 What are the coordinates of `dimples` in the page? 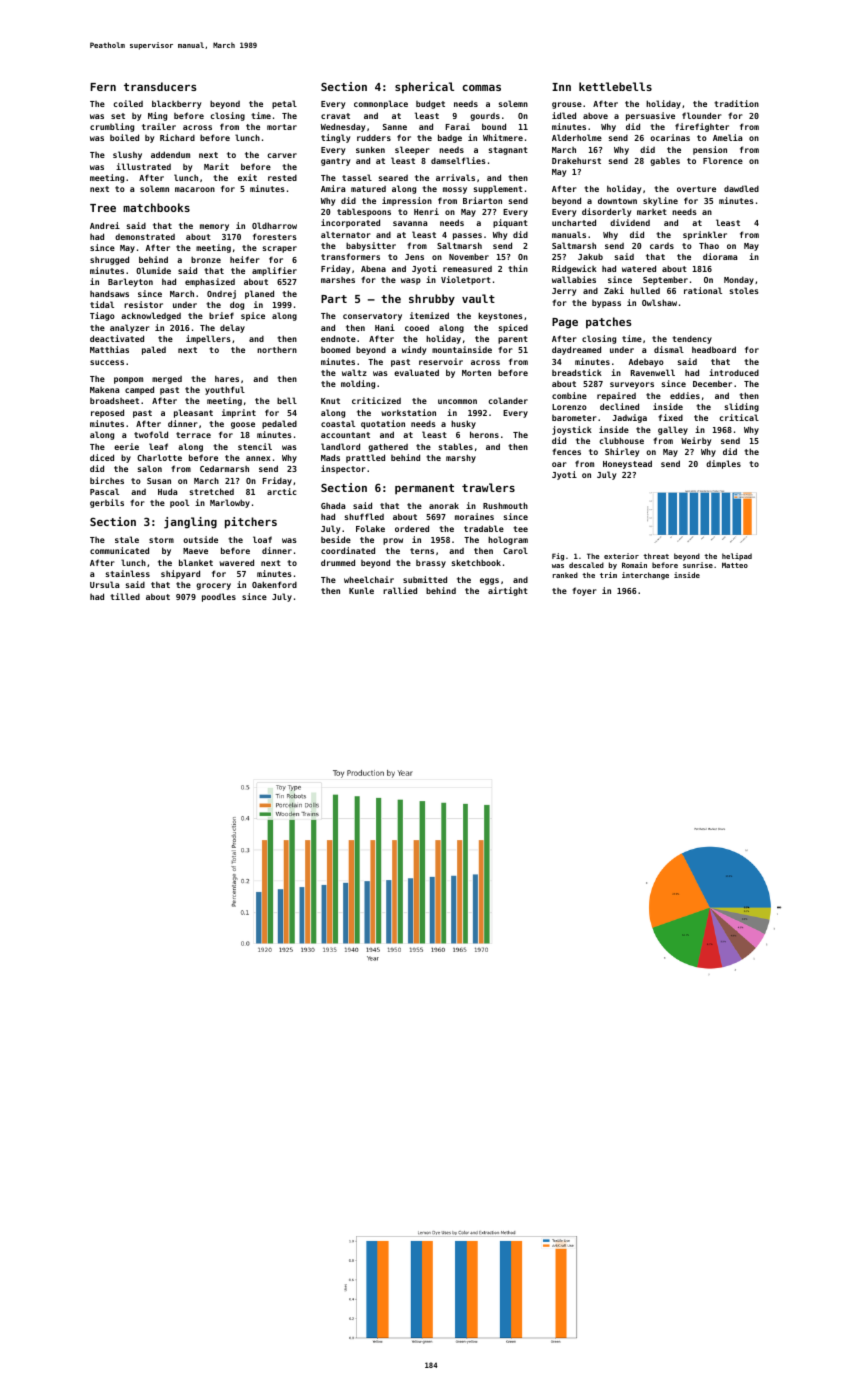 It's located at (723, 464).
